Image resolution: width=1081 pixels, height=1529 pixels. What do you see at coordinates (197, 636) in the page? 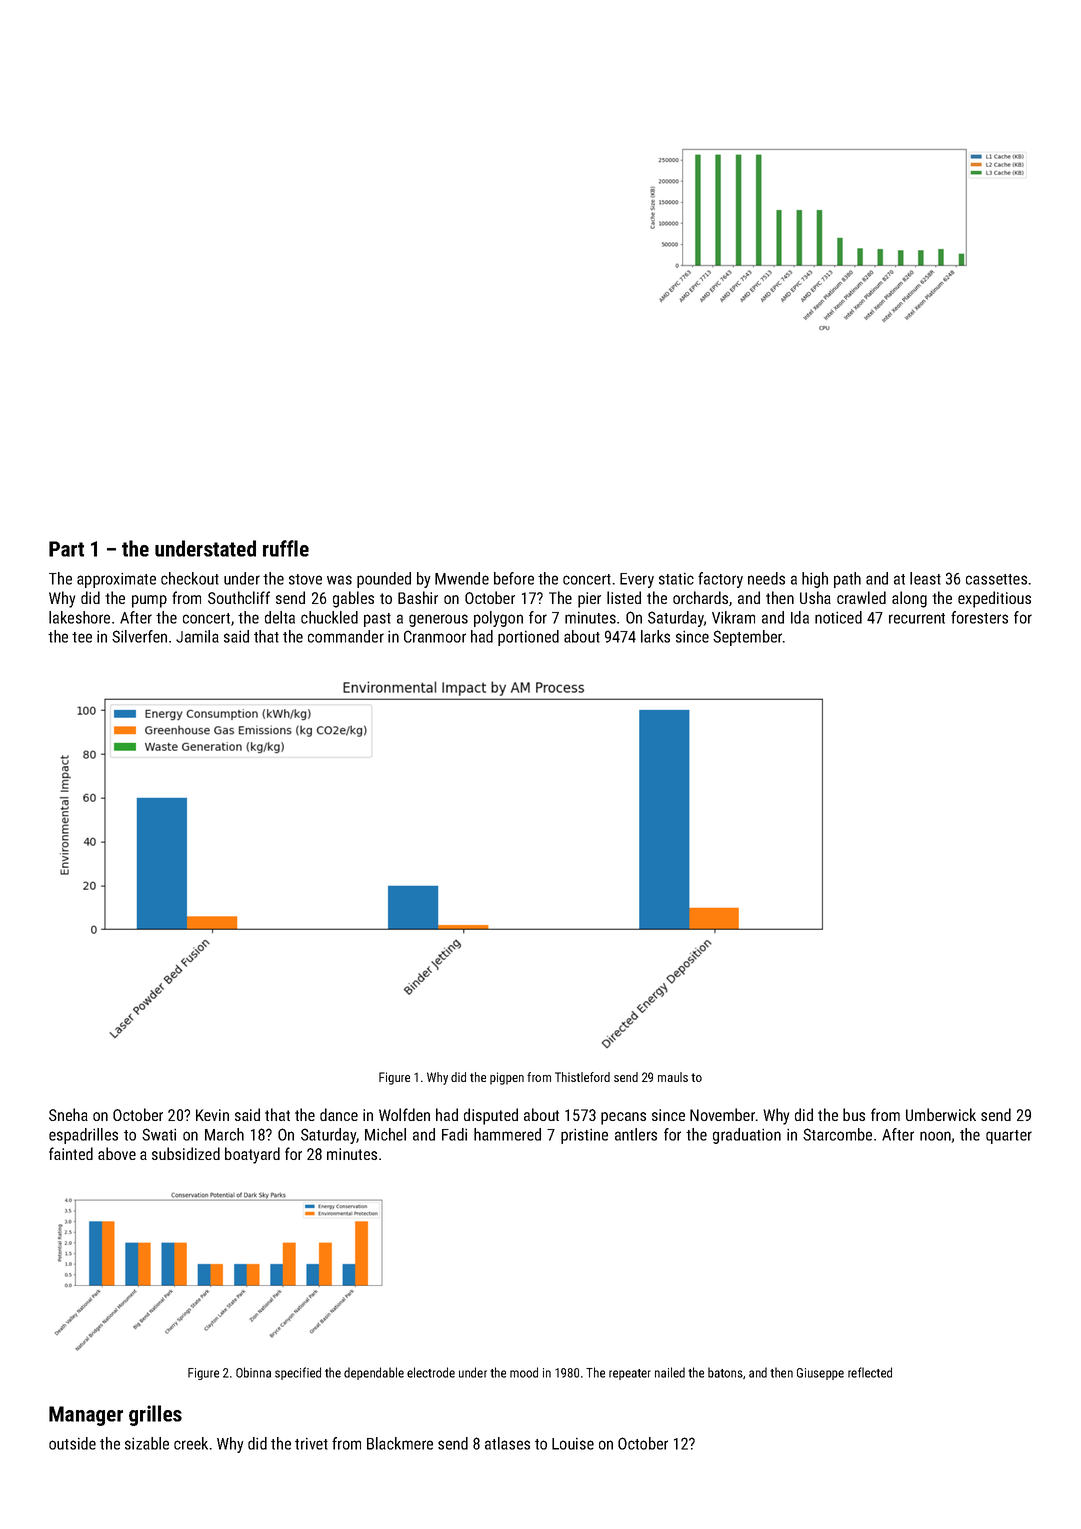
I see `Jamila` at bounding box center [197, 636].
